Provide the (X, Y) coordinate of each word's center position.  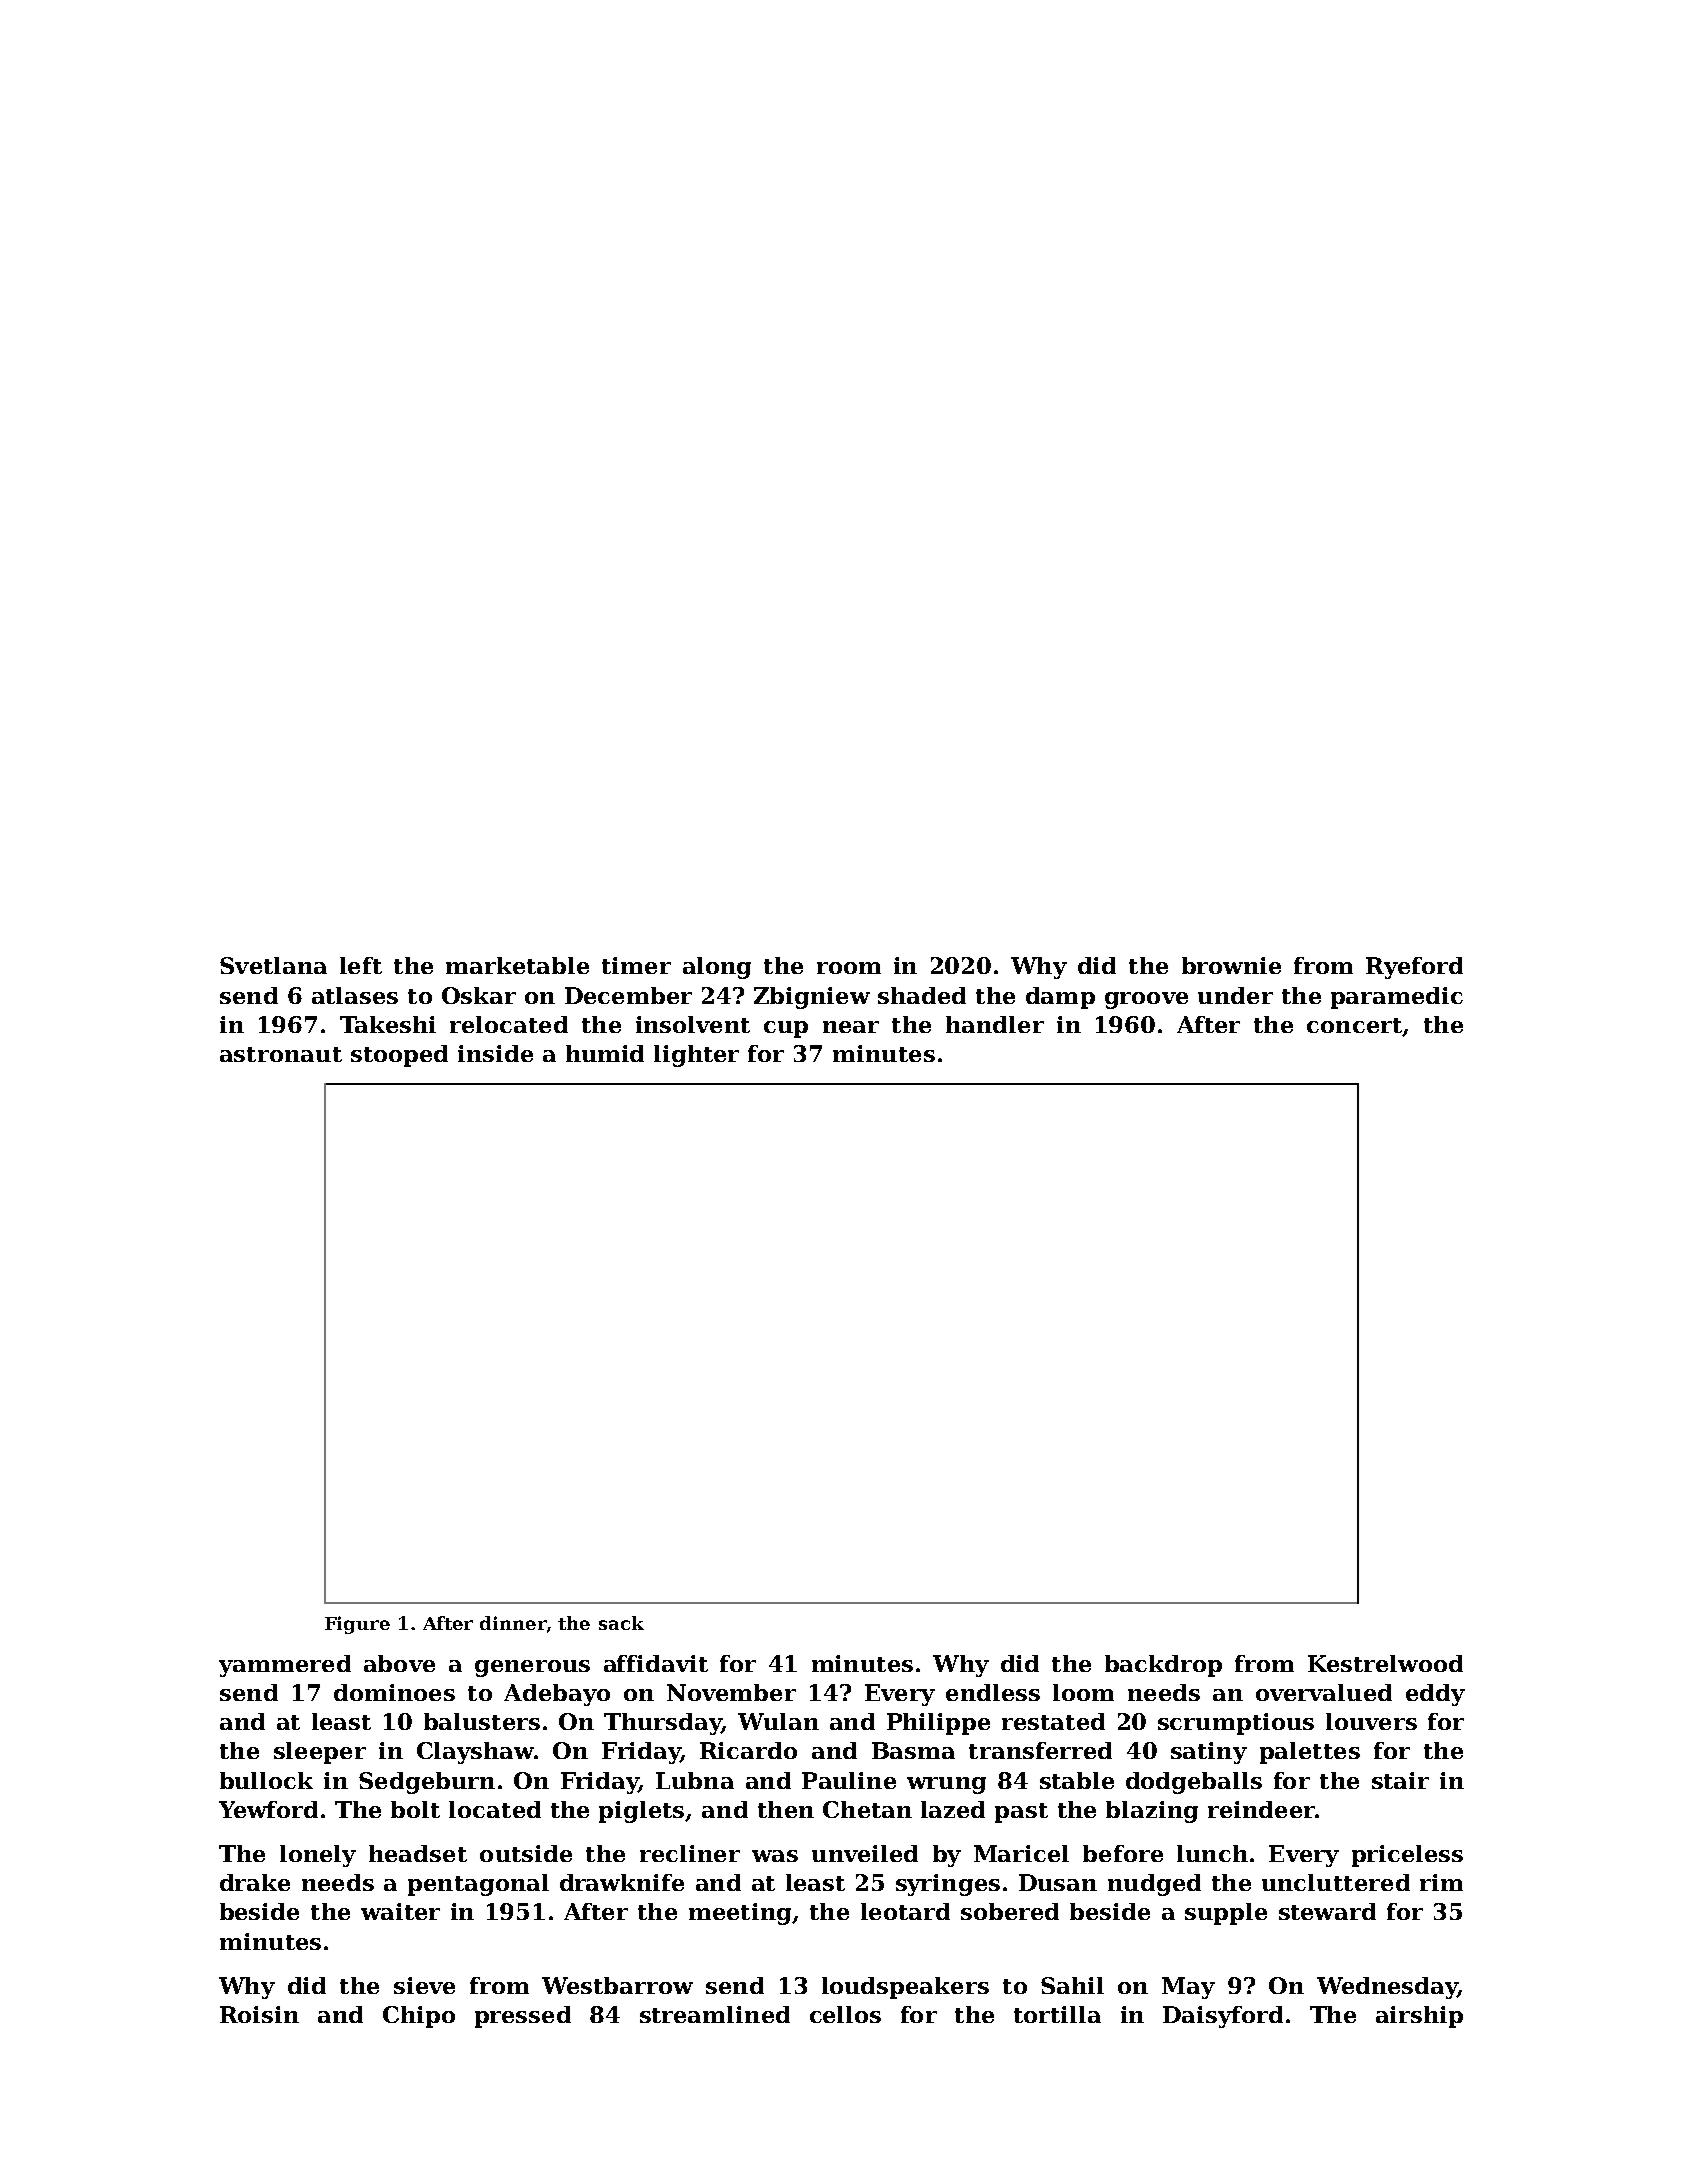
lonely (318, 1856)
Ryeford (1414, 968)
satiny (1209, 1753)
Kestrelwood (1385, 1663)
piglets (642, 1812)
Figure (357, 1625)
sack (621, 1623)
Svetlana (273, 965)
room (849, 968)
